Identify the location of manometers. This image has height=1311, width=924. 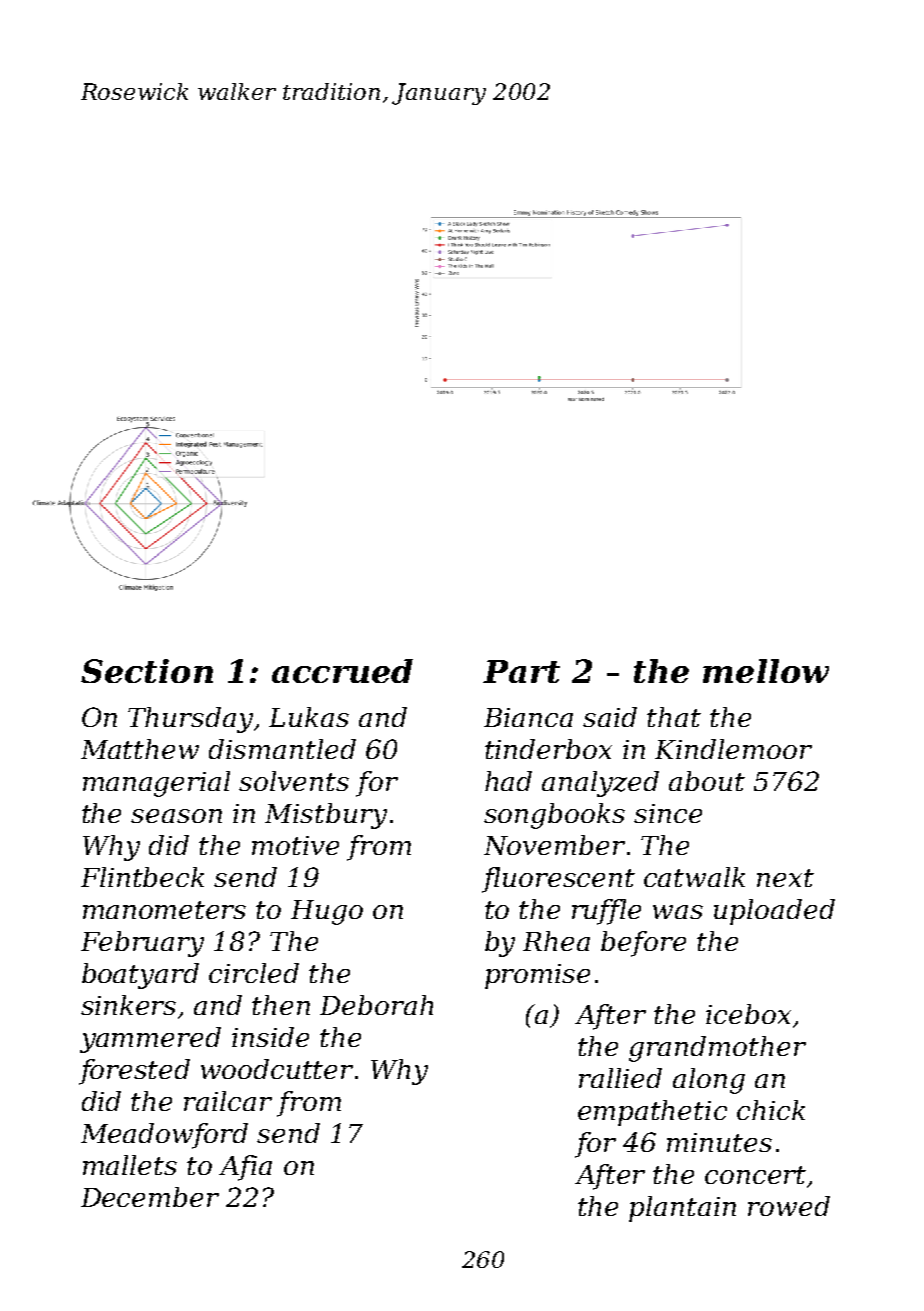
(164, 910).
